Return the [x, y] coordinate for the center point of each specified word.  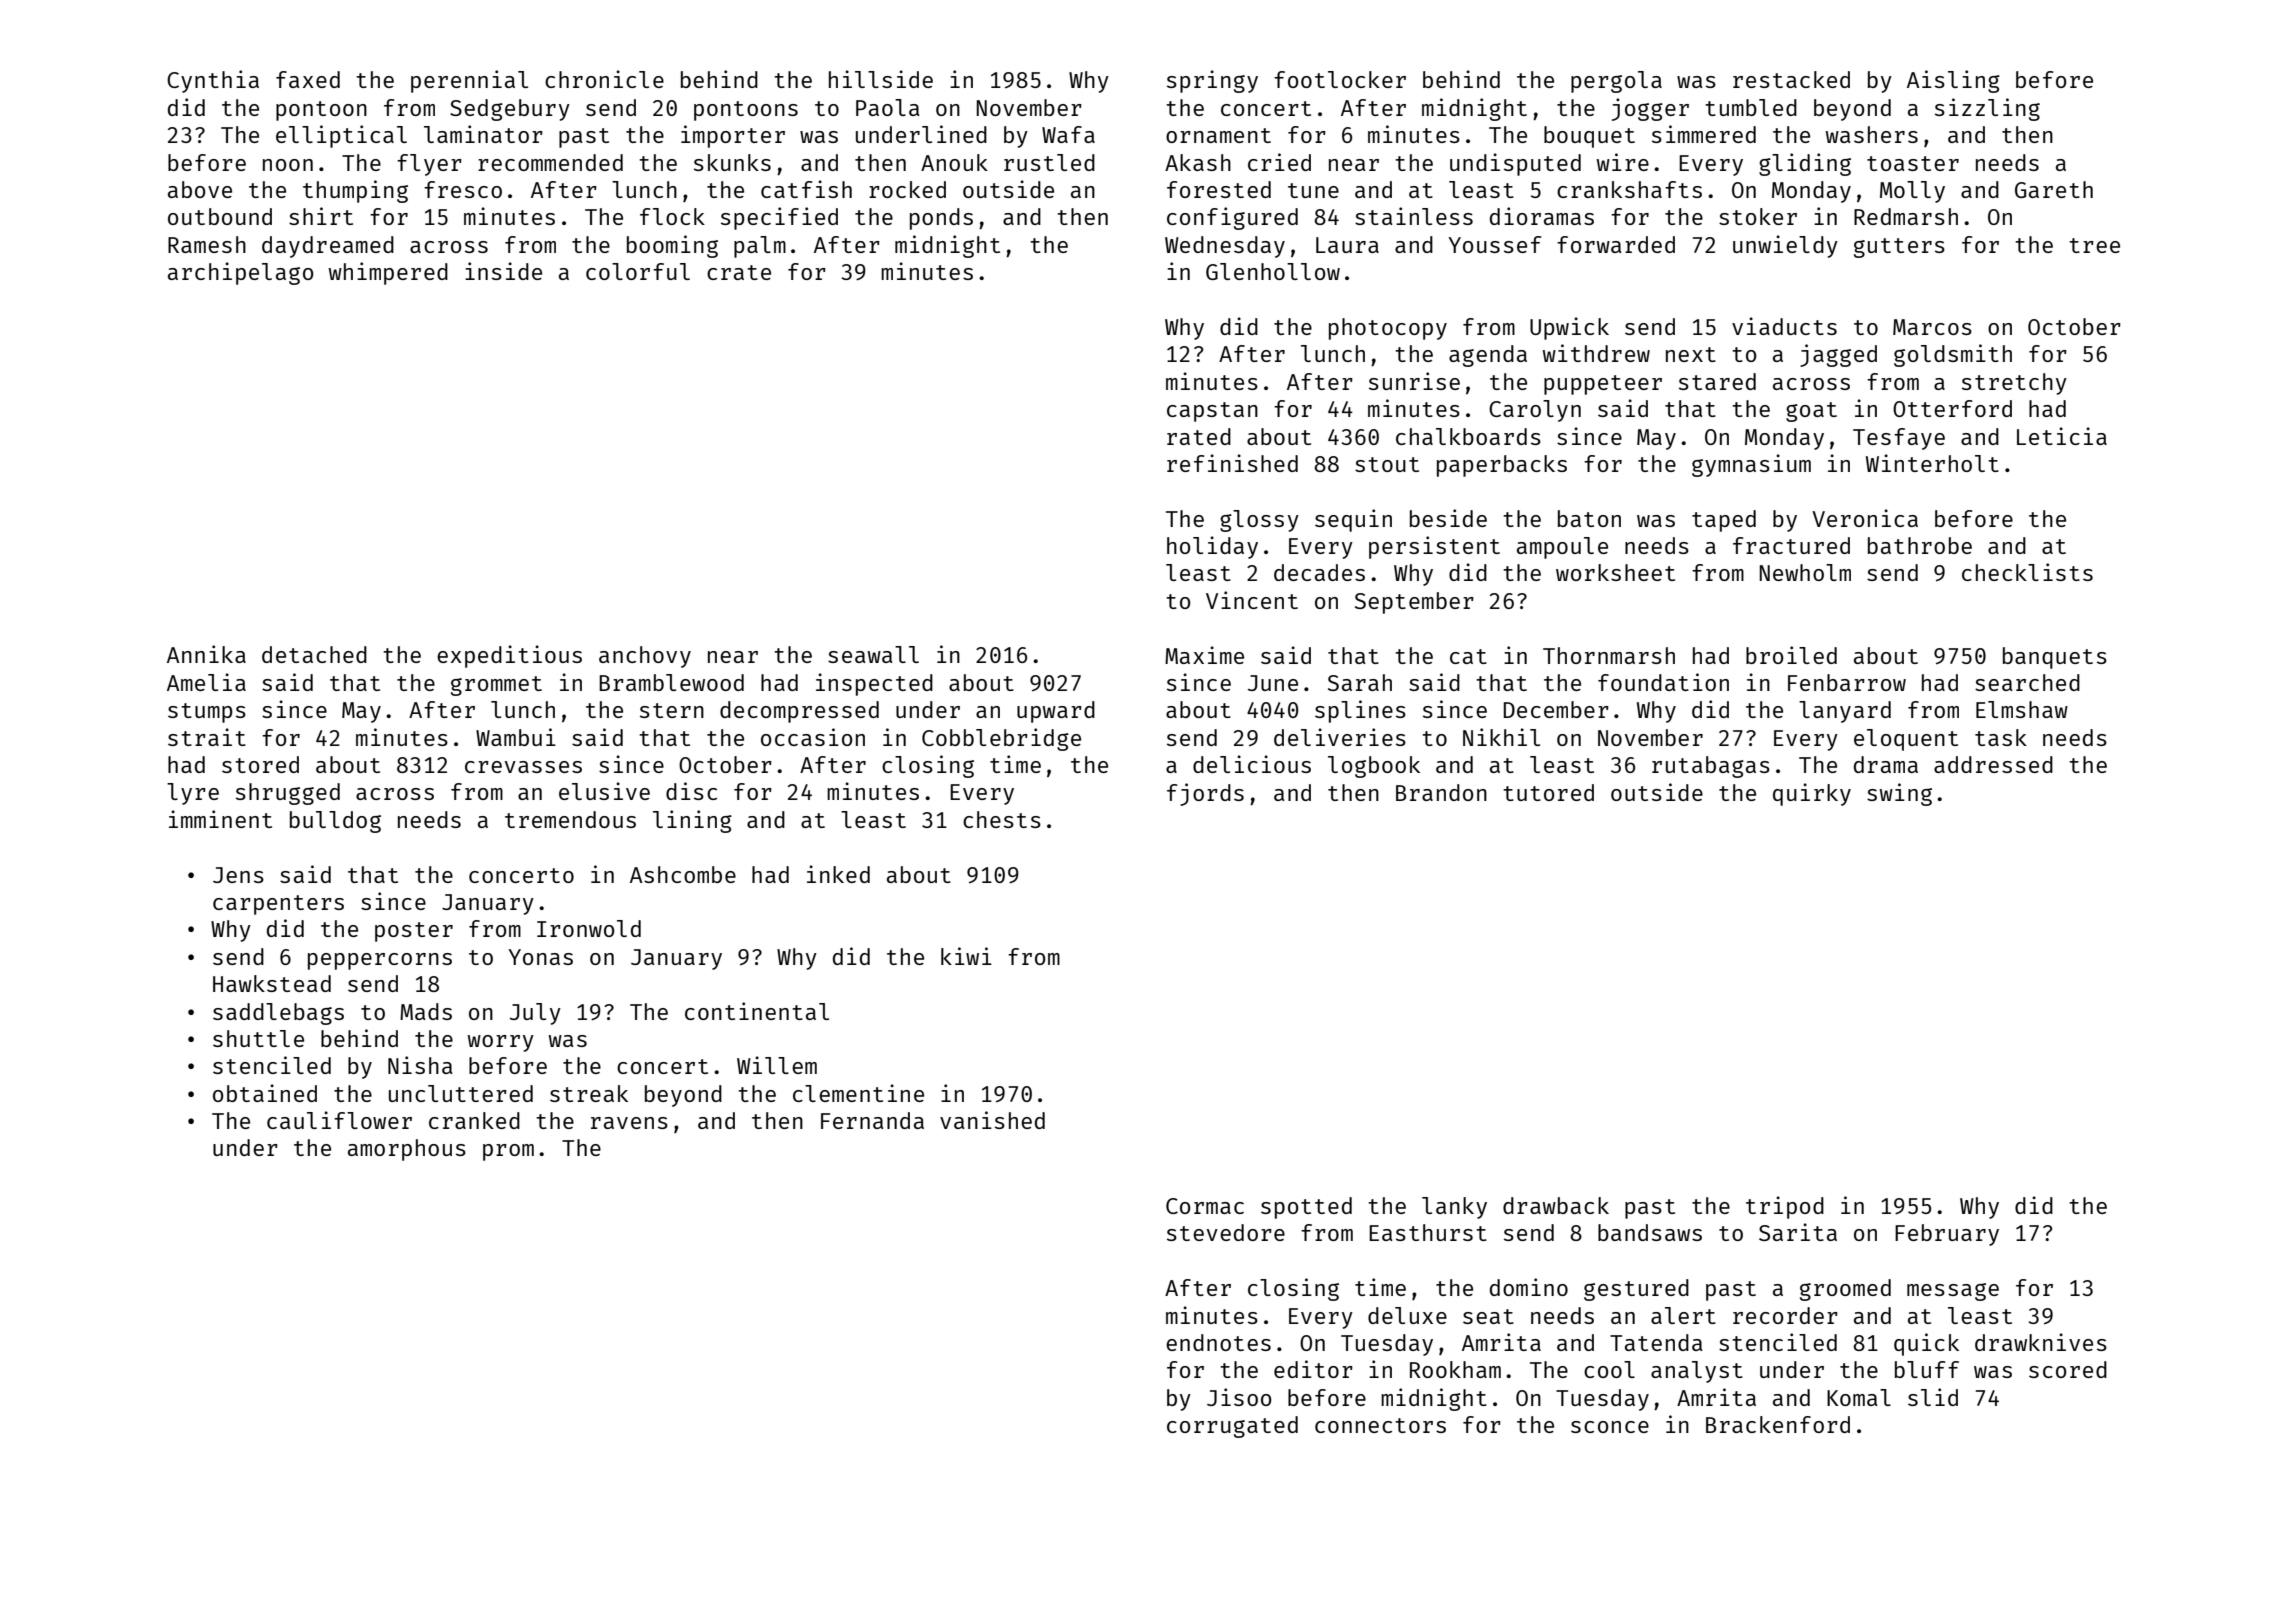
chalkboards [1468, 436]
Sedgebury [510, 110]
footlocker [1340, 79]
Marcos [1932, 327]
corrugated [1232, 1427]
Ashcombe [683, 874]
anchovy [645, 657]
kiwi [966, 956]
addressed [1993, 764]
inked [838, 874]
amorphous [407, 1150]
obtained [265, 1093]
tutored [1548, 792]
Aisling [1953, 81]
